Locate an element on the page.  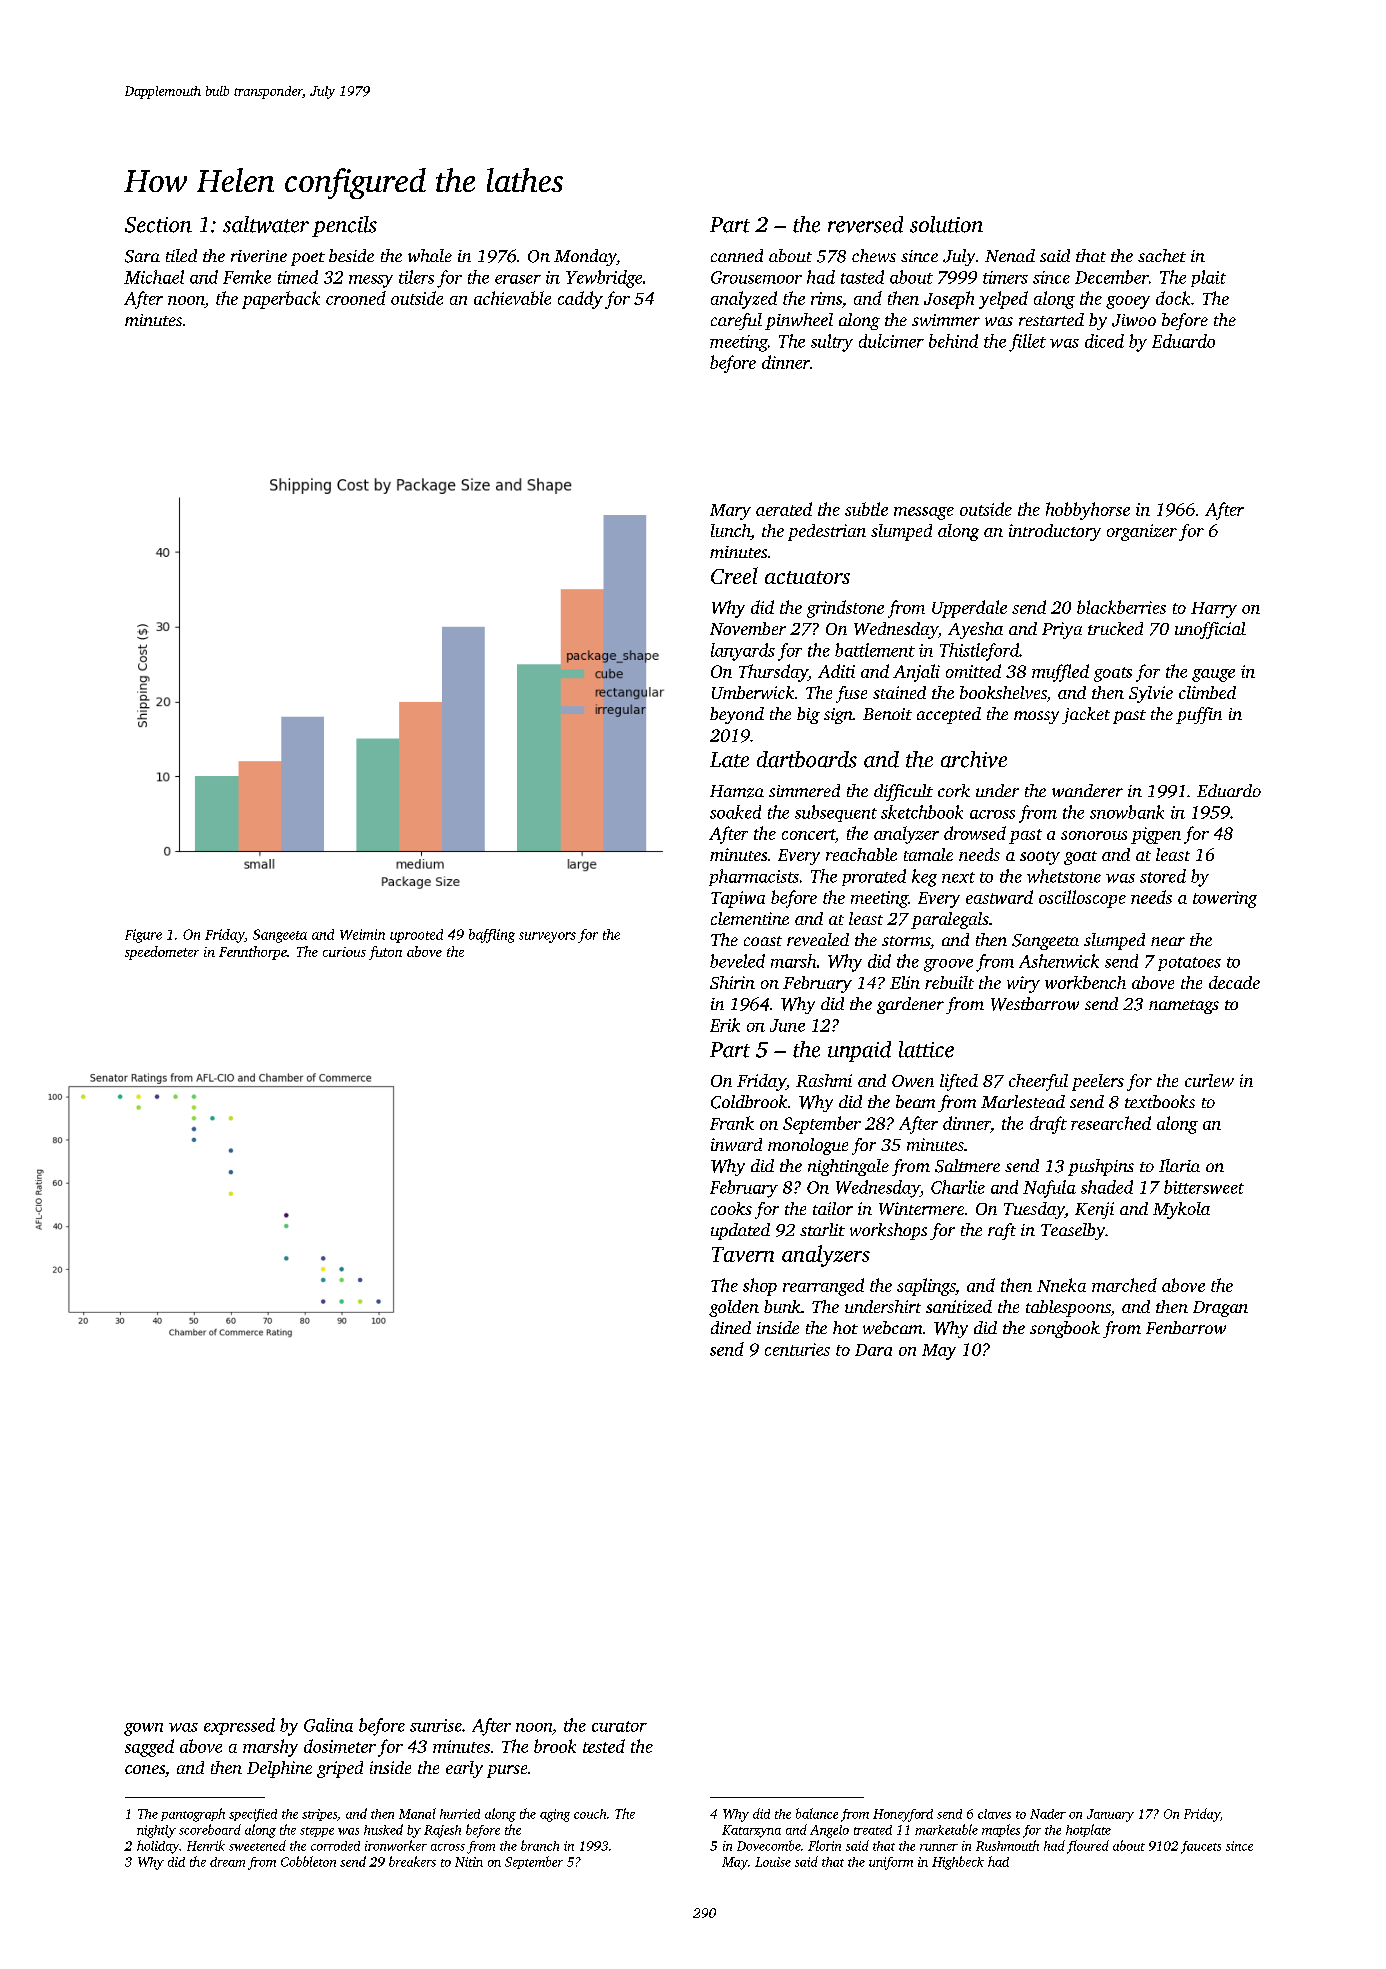
sunrise is located at coordinates (436, 1725).
